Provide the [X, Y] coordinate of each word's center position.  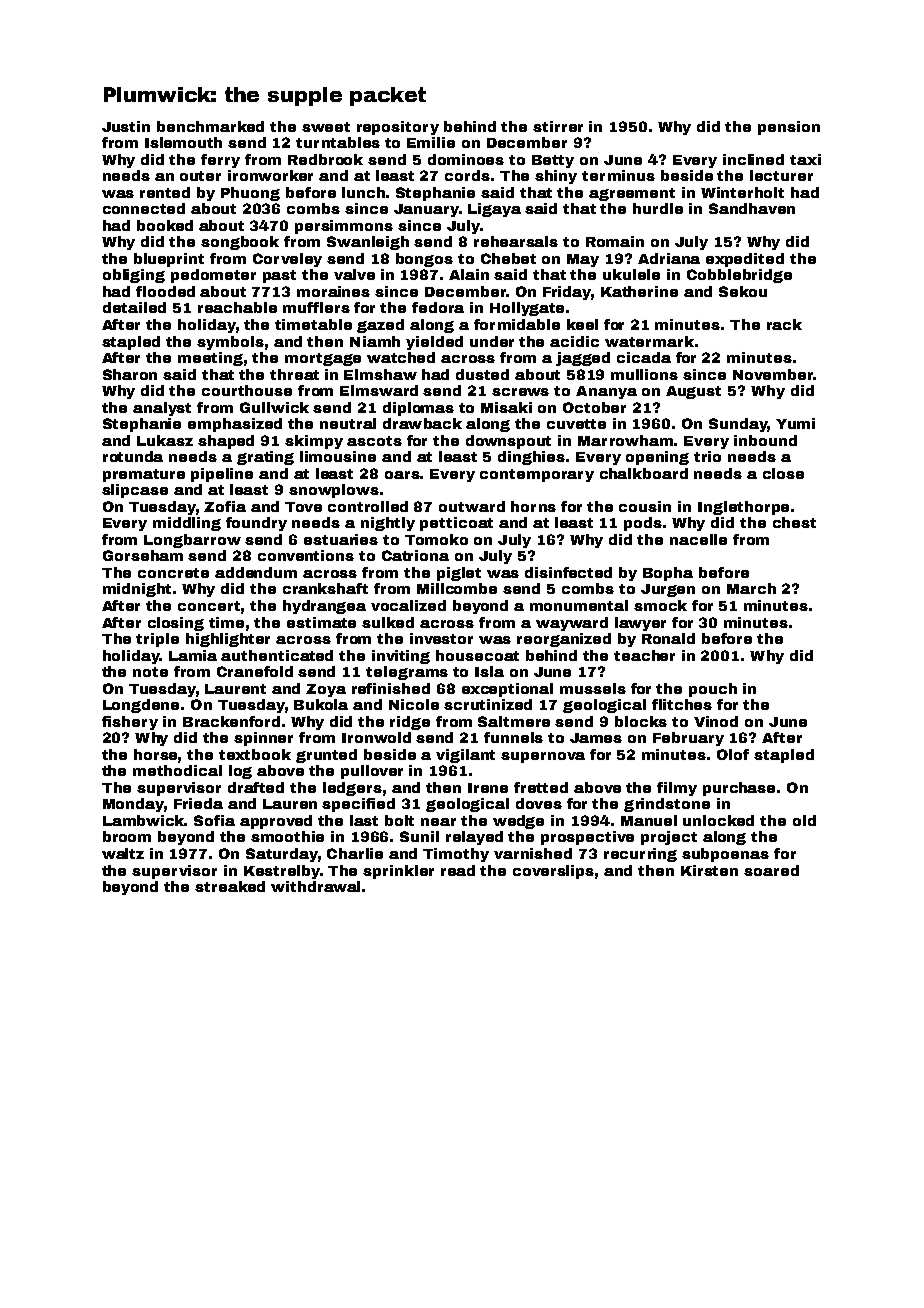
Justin [126, 126]
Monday [133, 805]
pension [789, 128]
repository [398, 128]
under [492, 341]
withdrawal [315, 886]
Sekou [743, 291]
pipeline [222, 475]
